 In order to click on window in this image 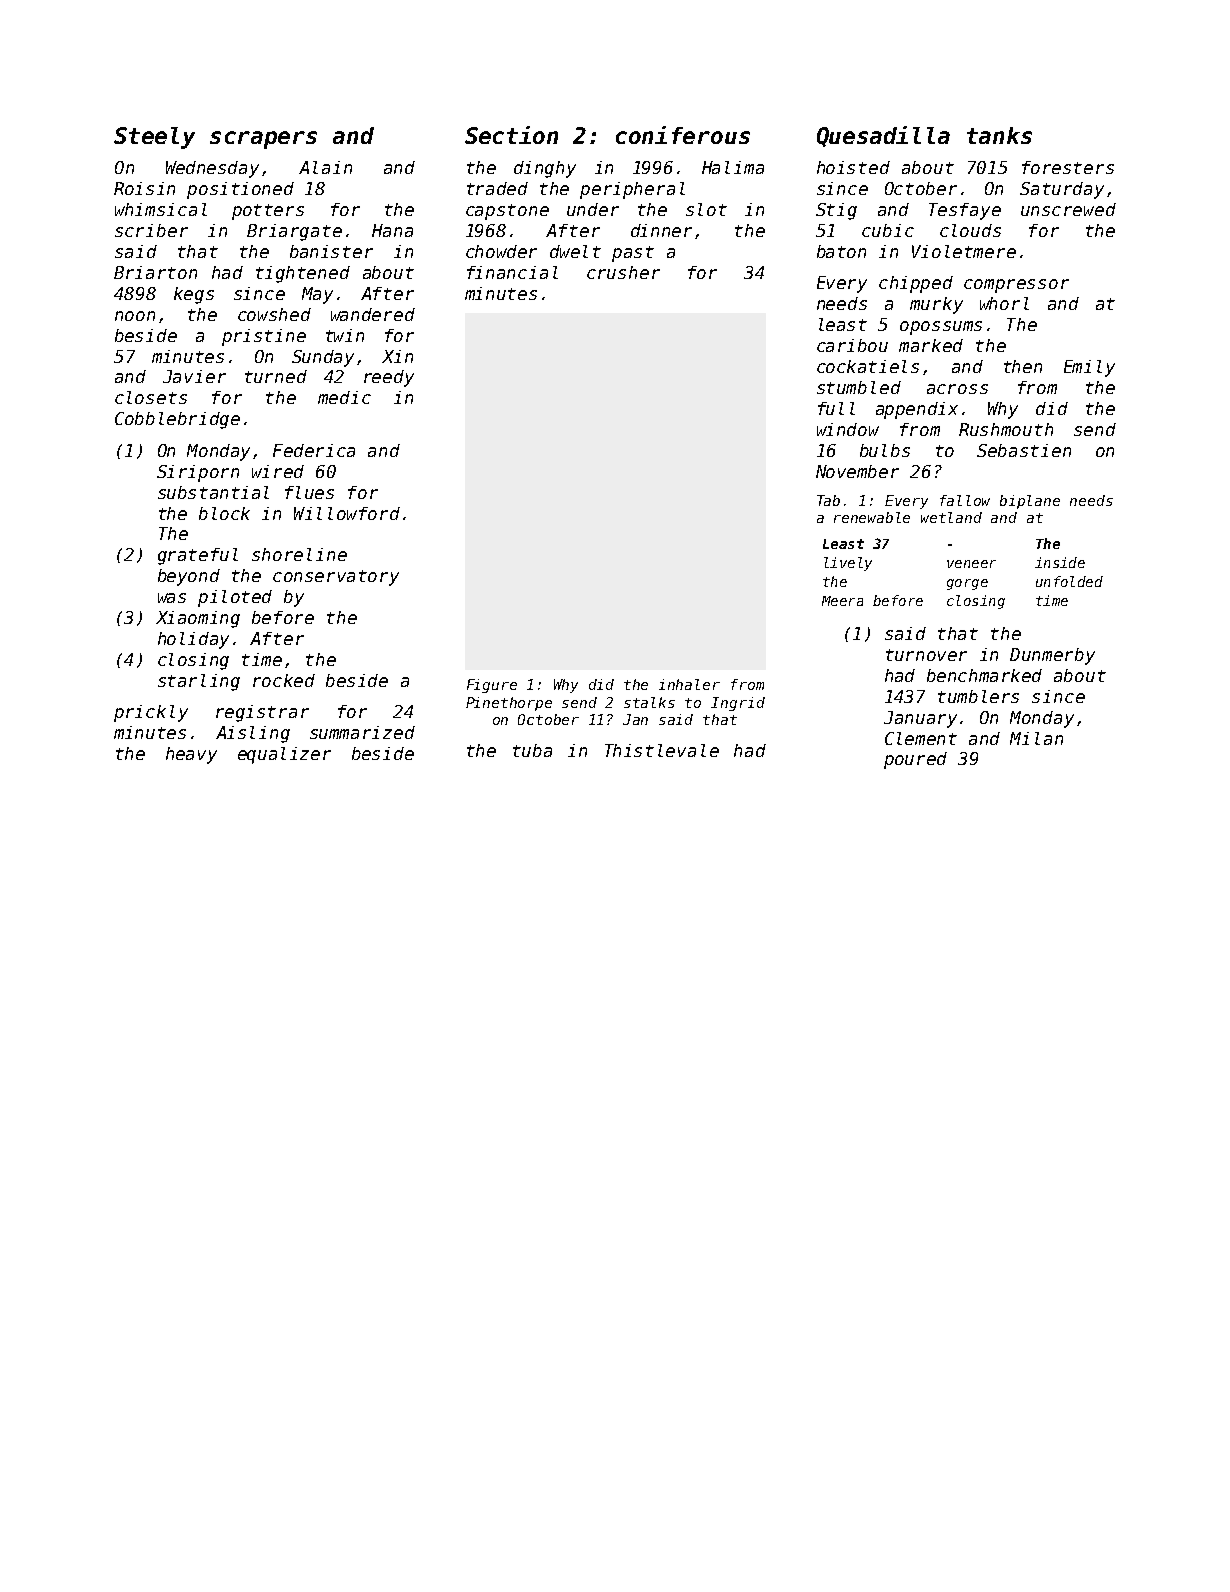, I will do `click(848, 429)`.
